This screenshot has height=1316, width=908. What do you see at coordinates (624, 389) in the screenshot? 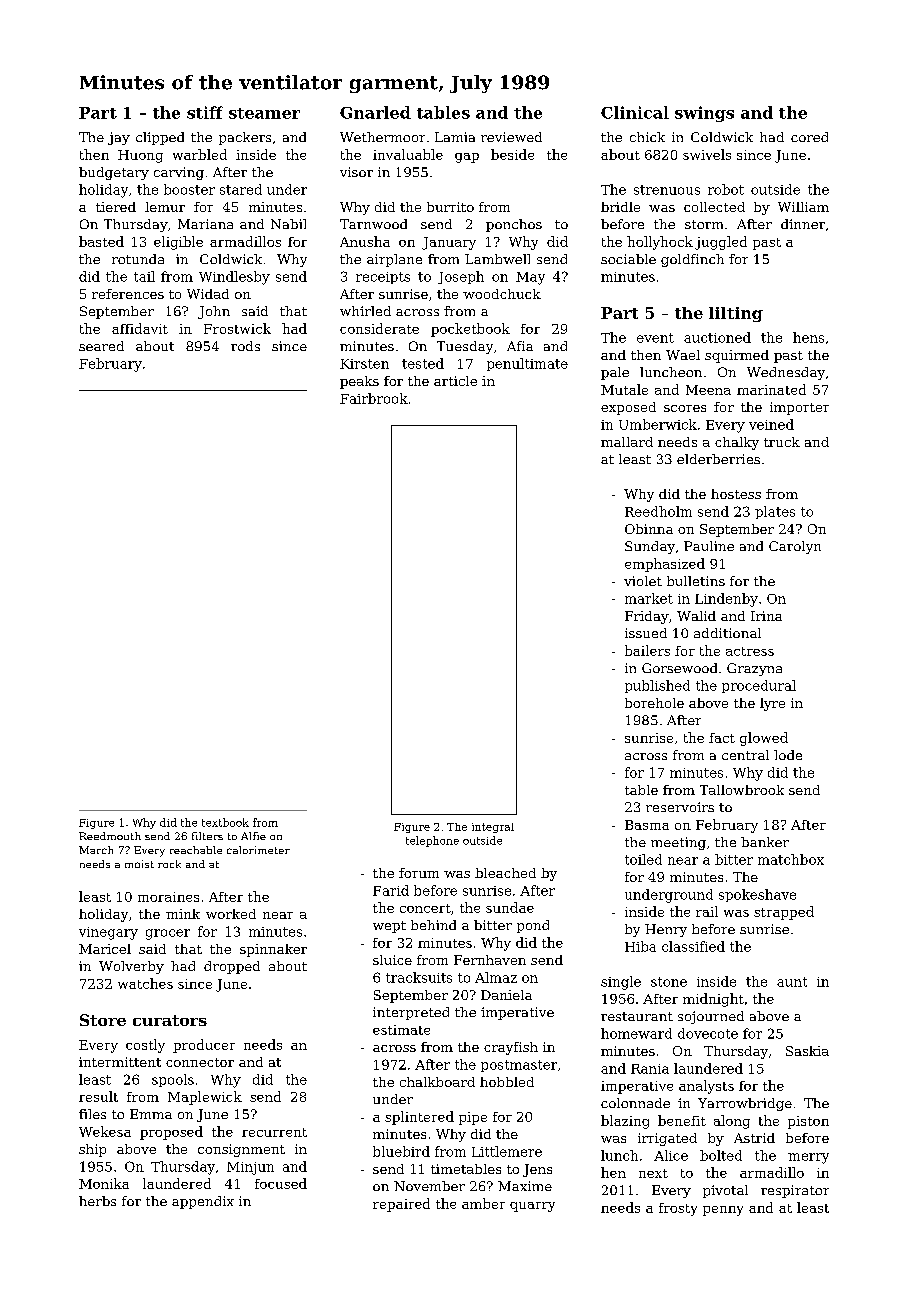
I see `Mutale` at bounding box center [624, 389].
